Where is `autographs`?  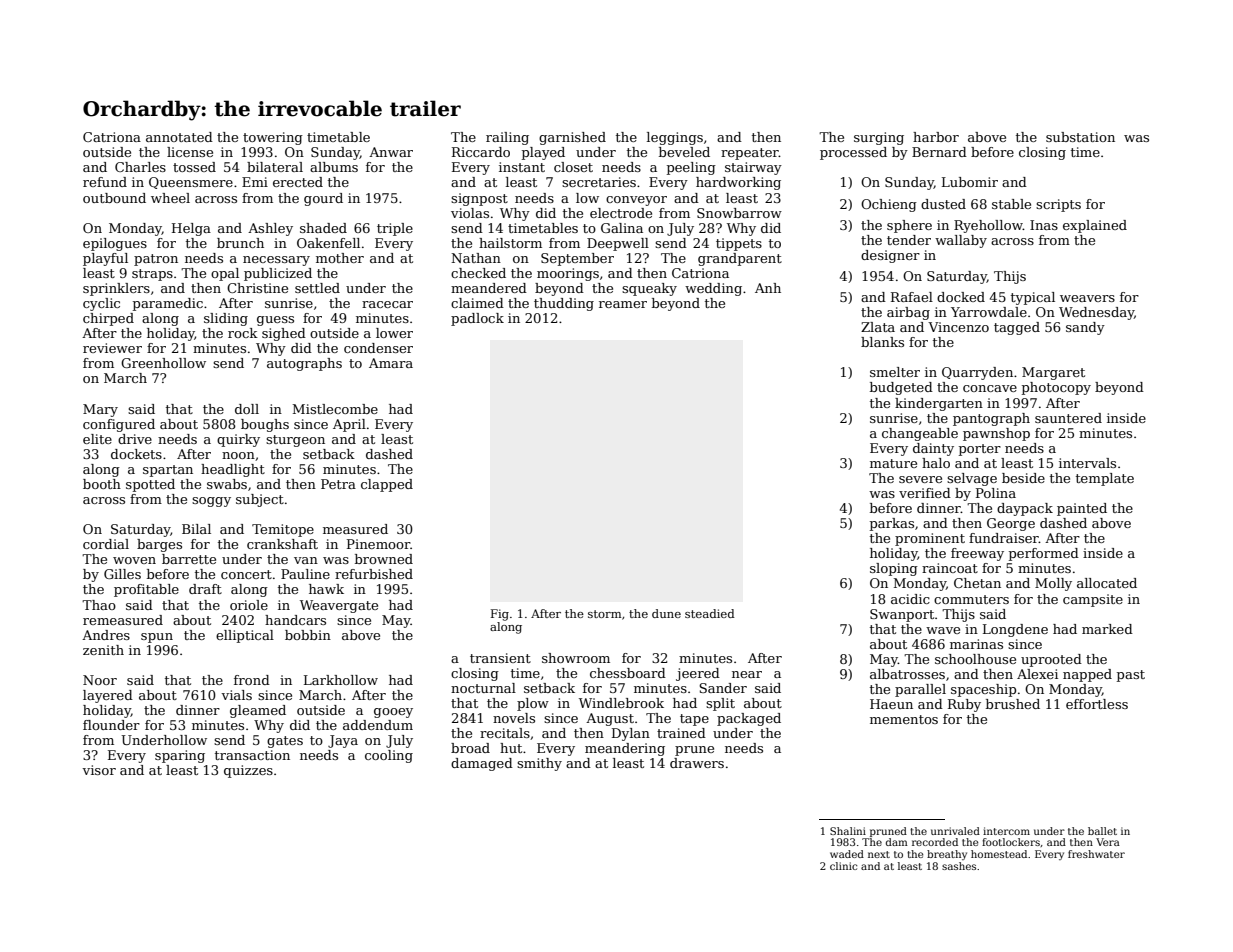 autographs is located at coordinates (304, 364).
